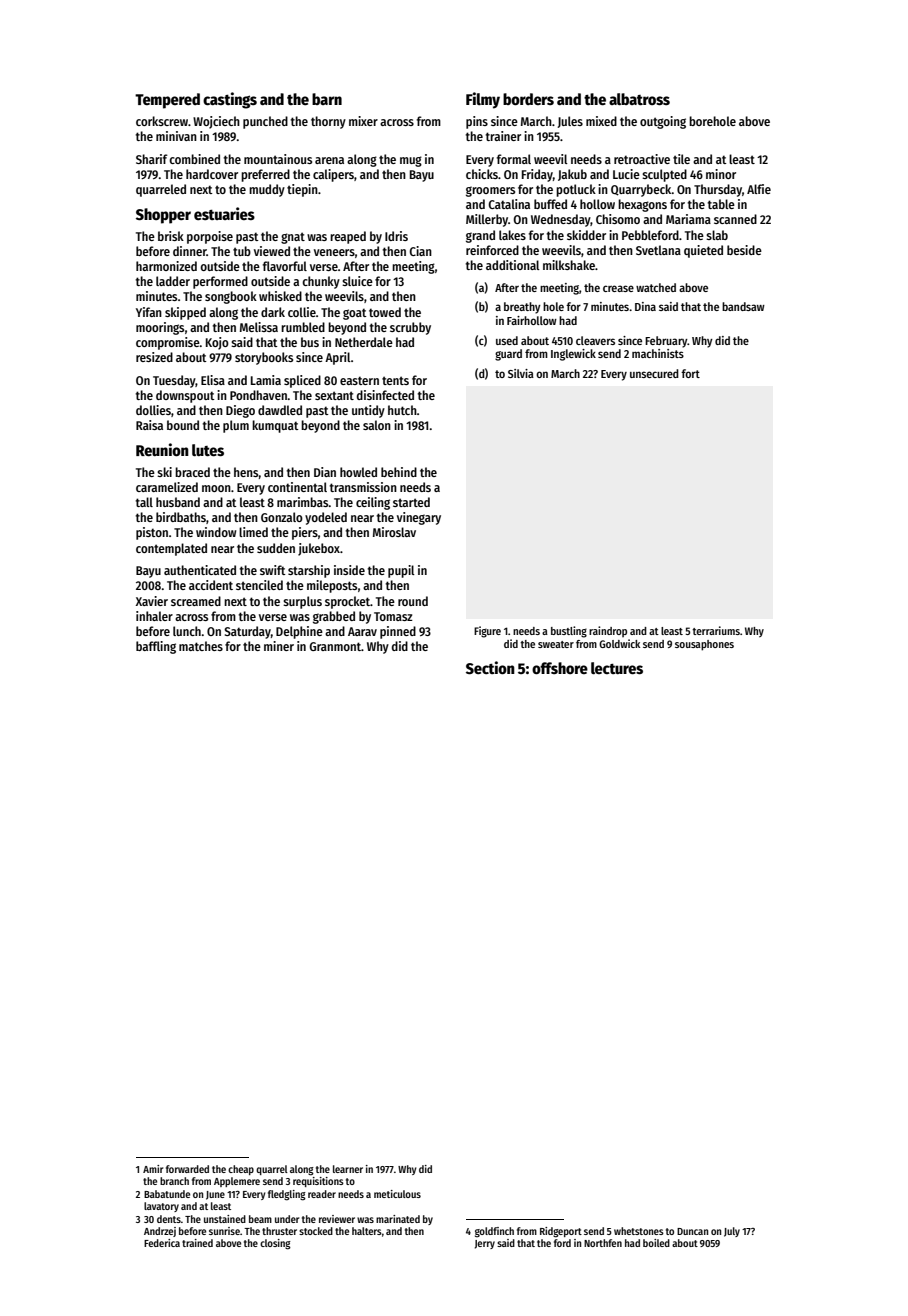 The height and width of the screenshot is (1316, 908). Describe the element at coordinates (149, 425) in the screenshot. I see `Raisa` at that location.
